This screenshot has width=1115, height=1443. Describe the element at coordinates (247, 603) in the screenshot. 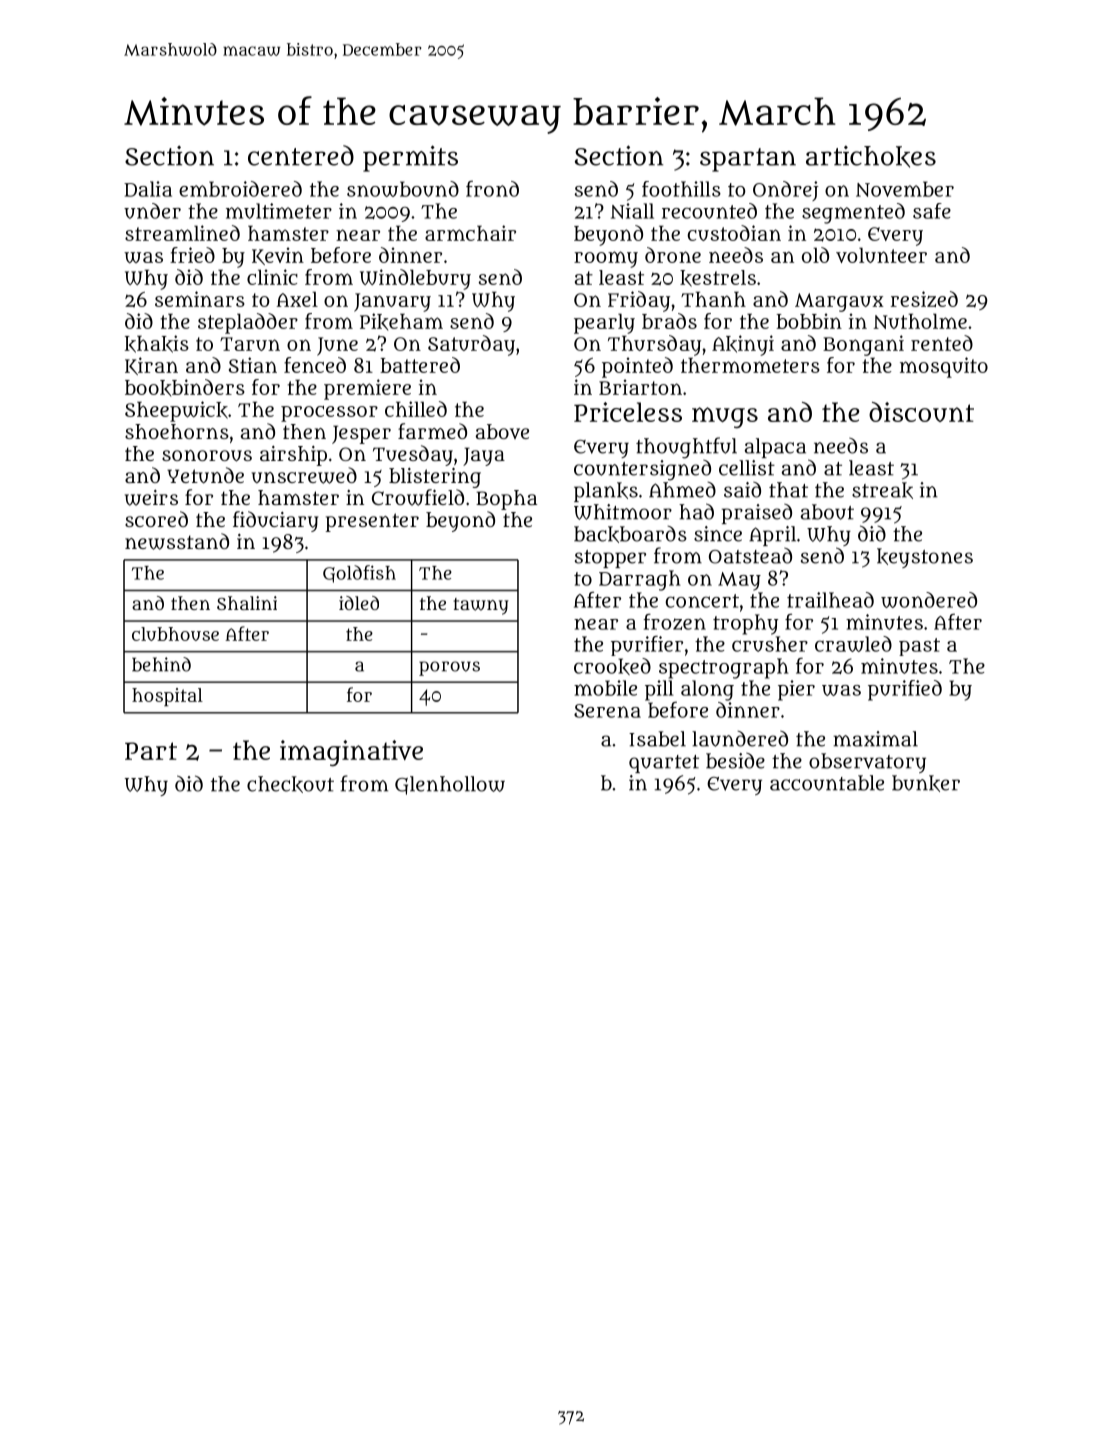

I see `Shalini` at that location.
